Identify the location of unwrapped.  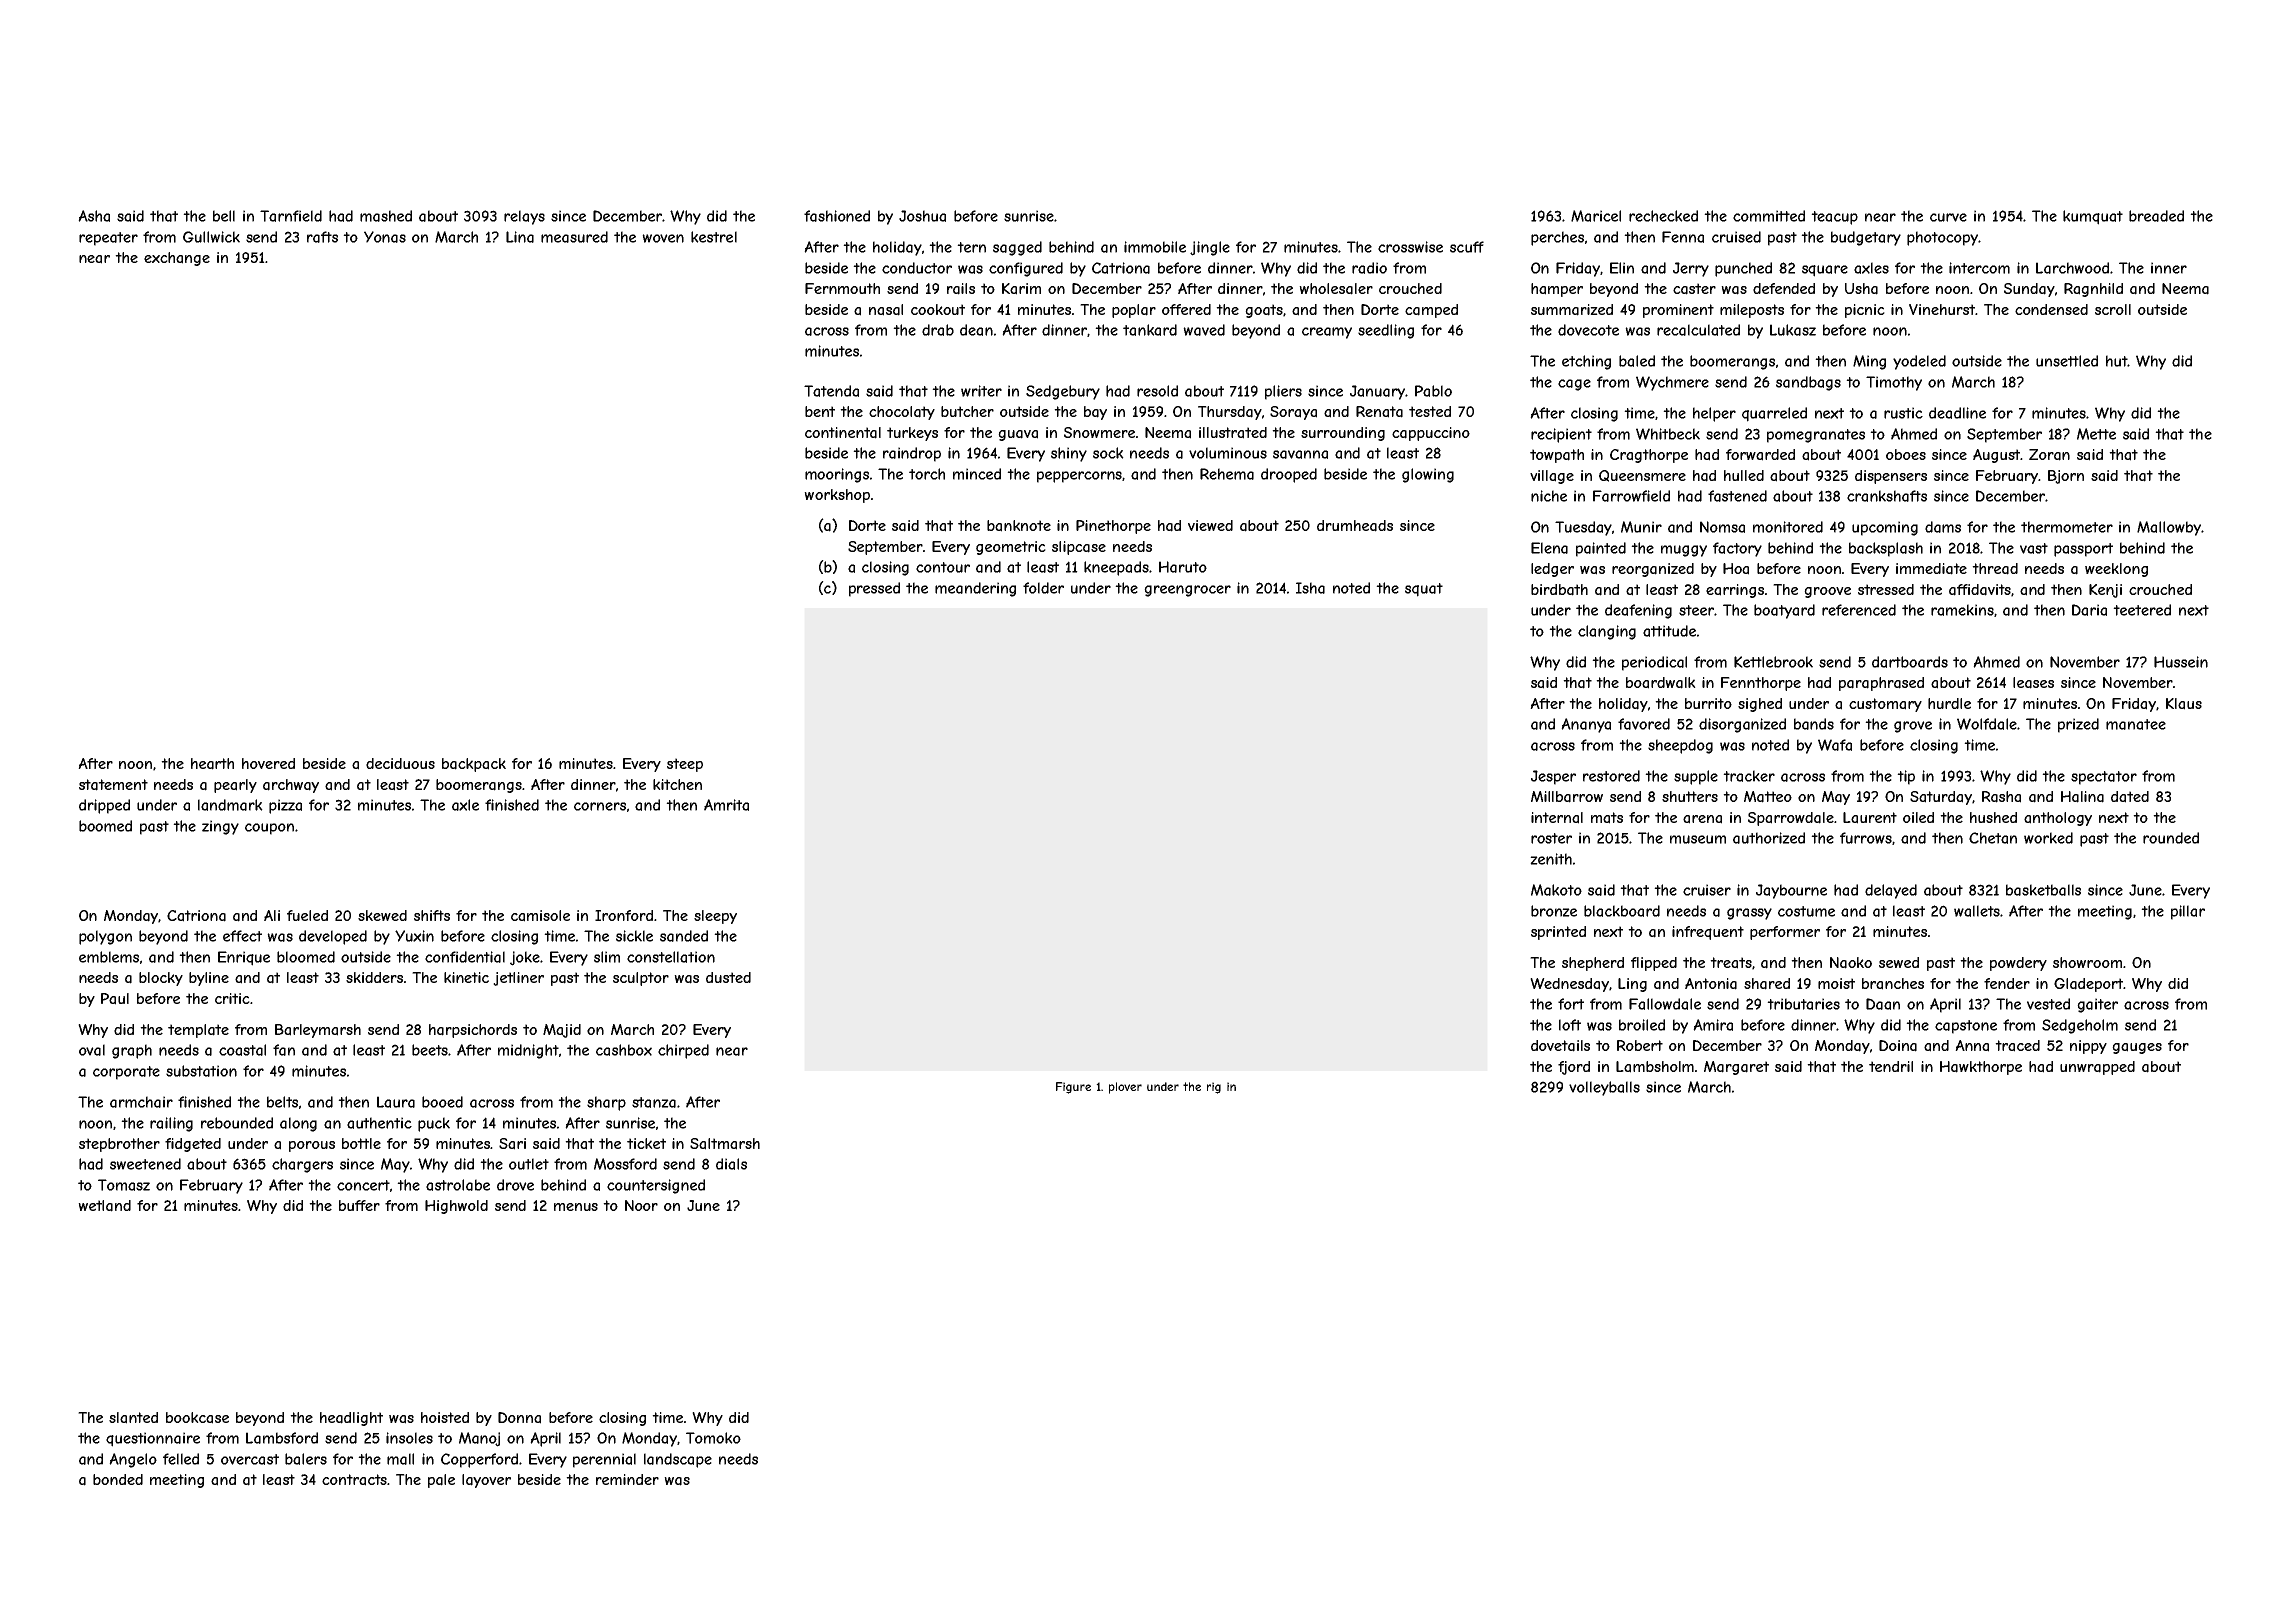
(2097, 1068).
